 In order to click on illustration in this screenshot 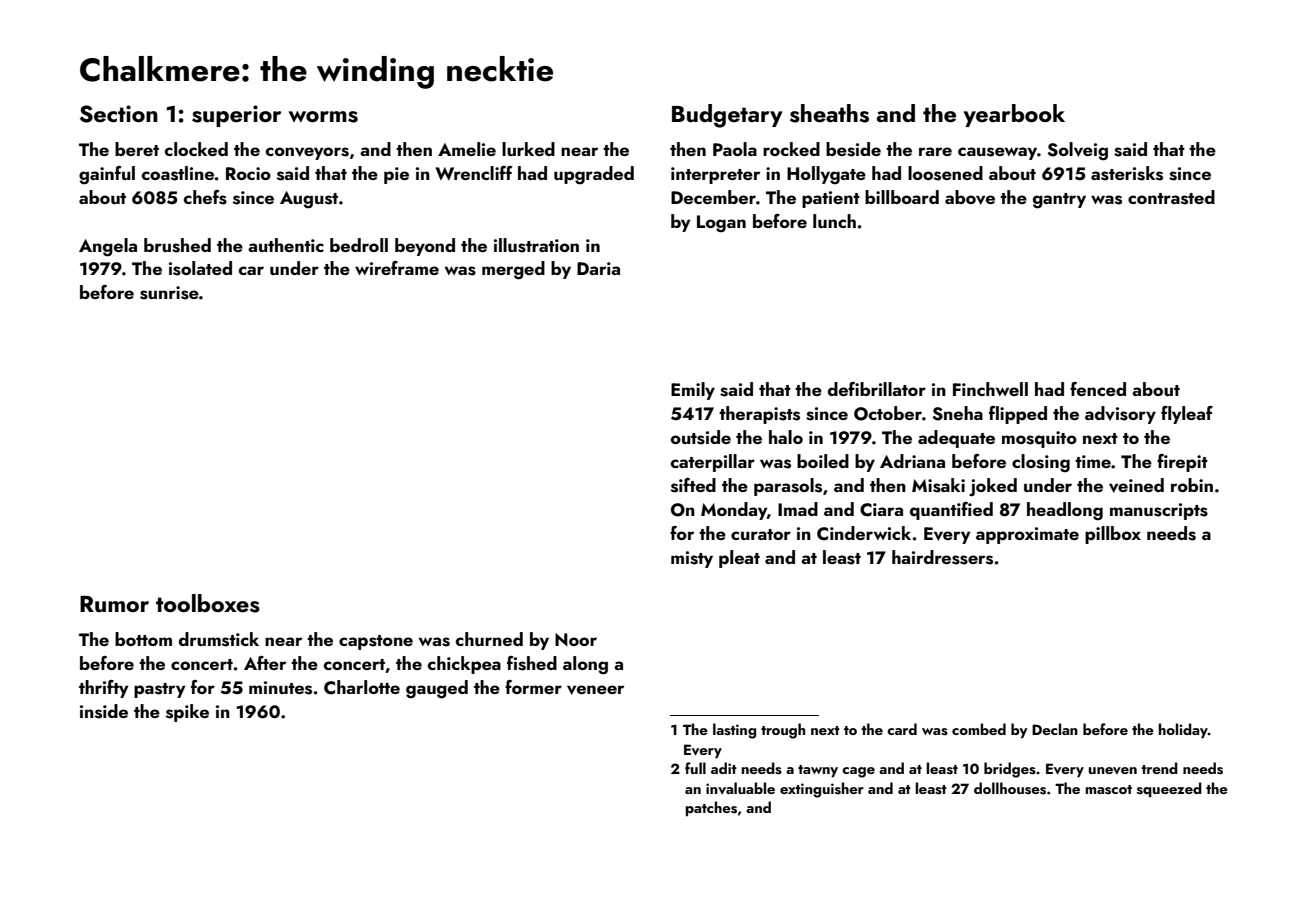, I will do `click(536, 245)`.
